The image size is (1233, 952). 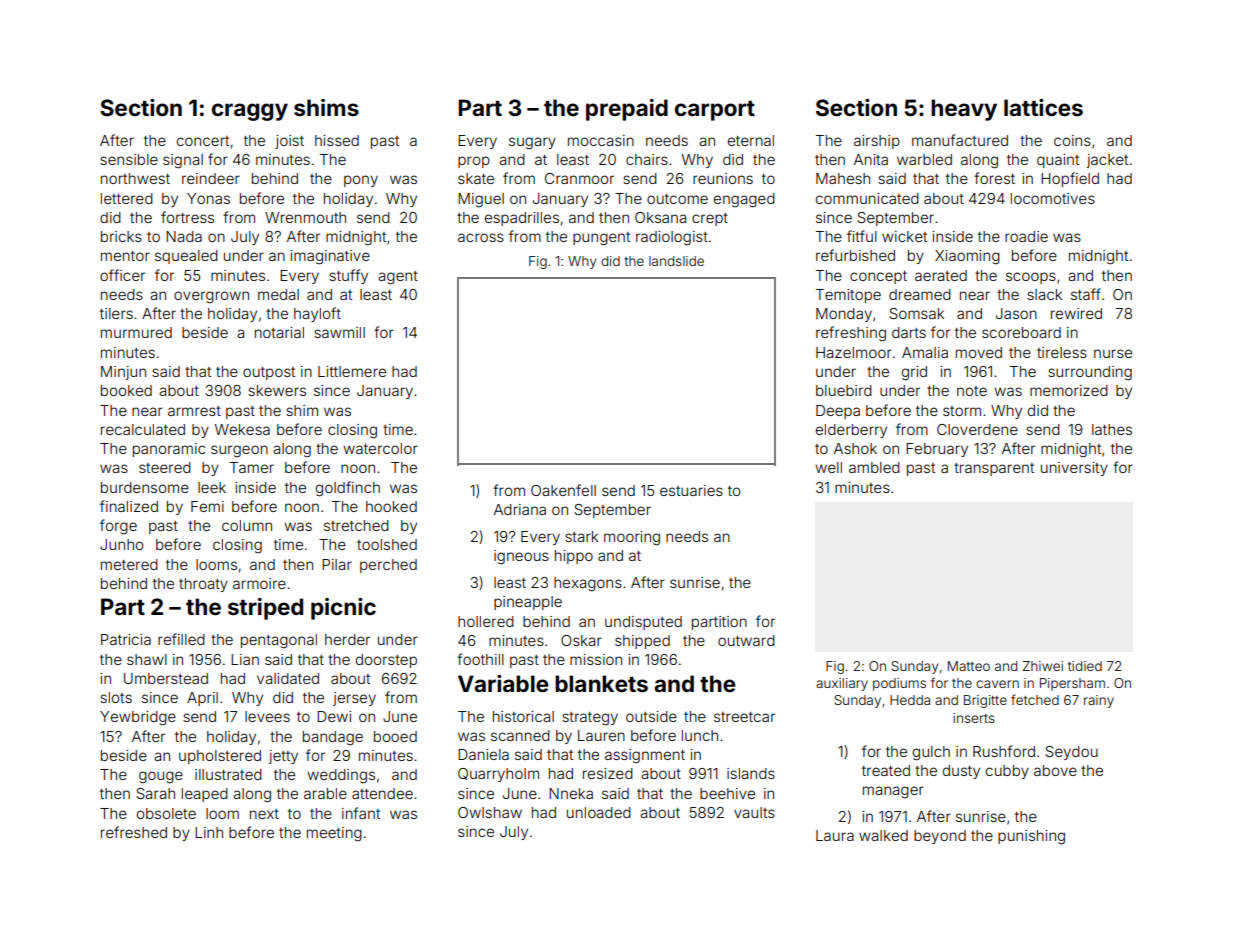 What do you see at coordinates (380, 448) in the screenshot?
I see `watercolor` at bounding box center [380, 448].
